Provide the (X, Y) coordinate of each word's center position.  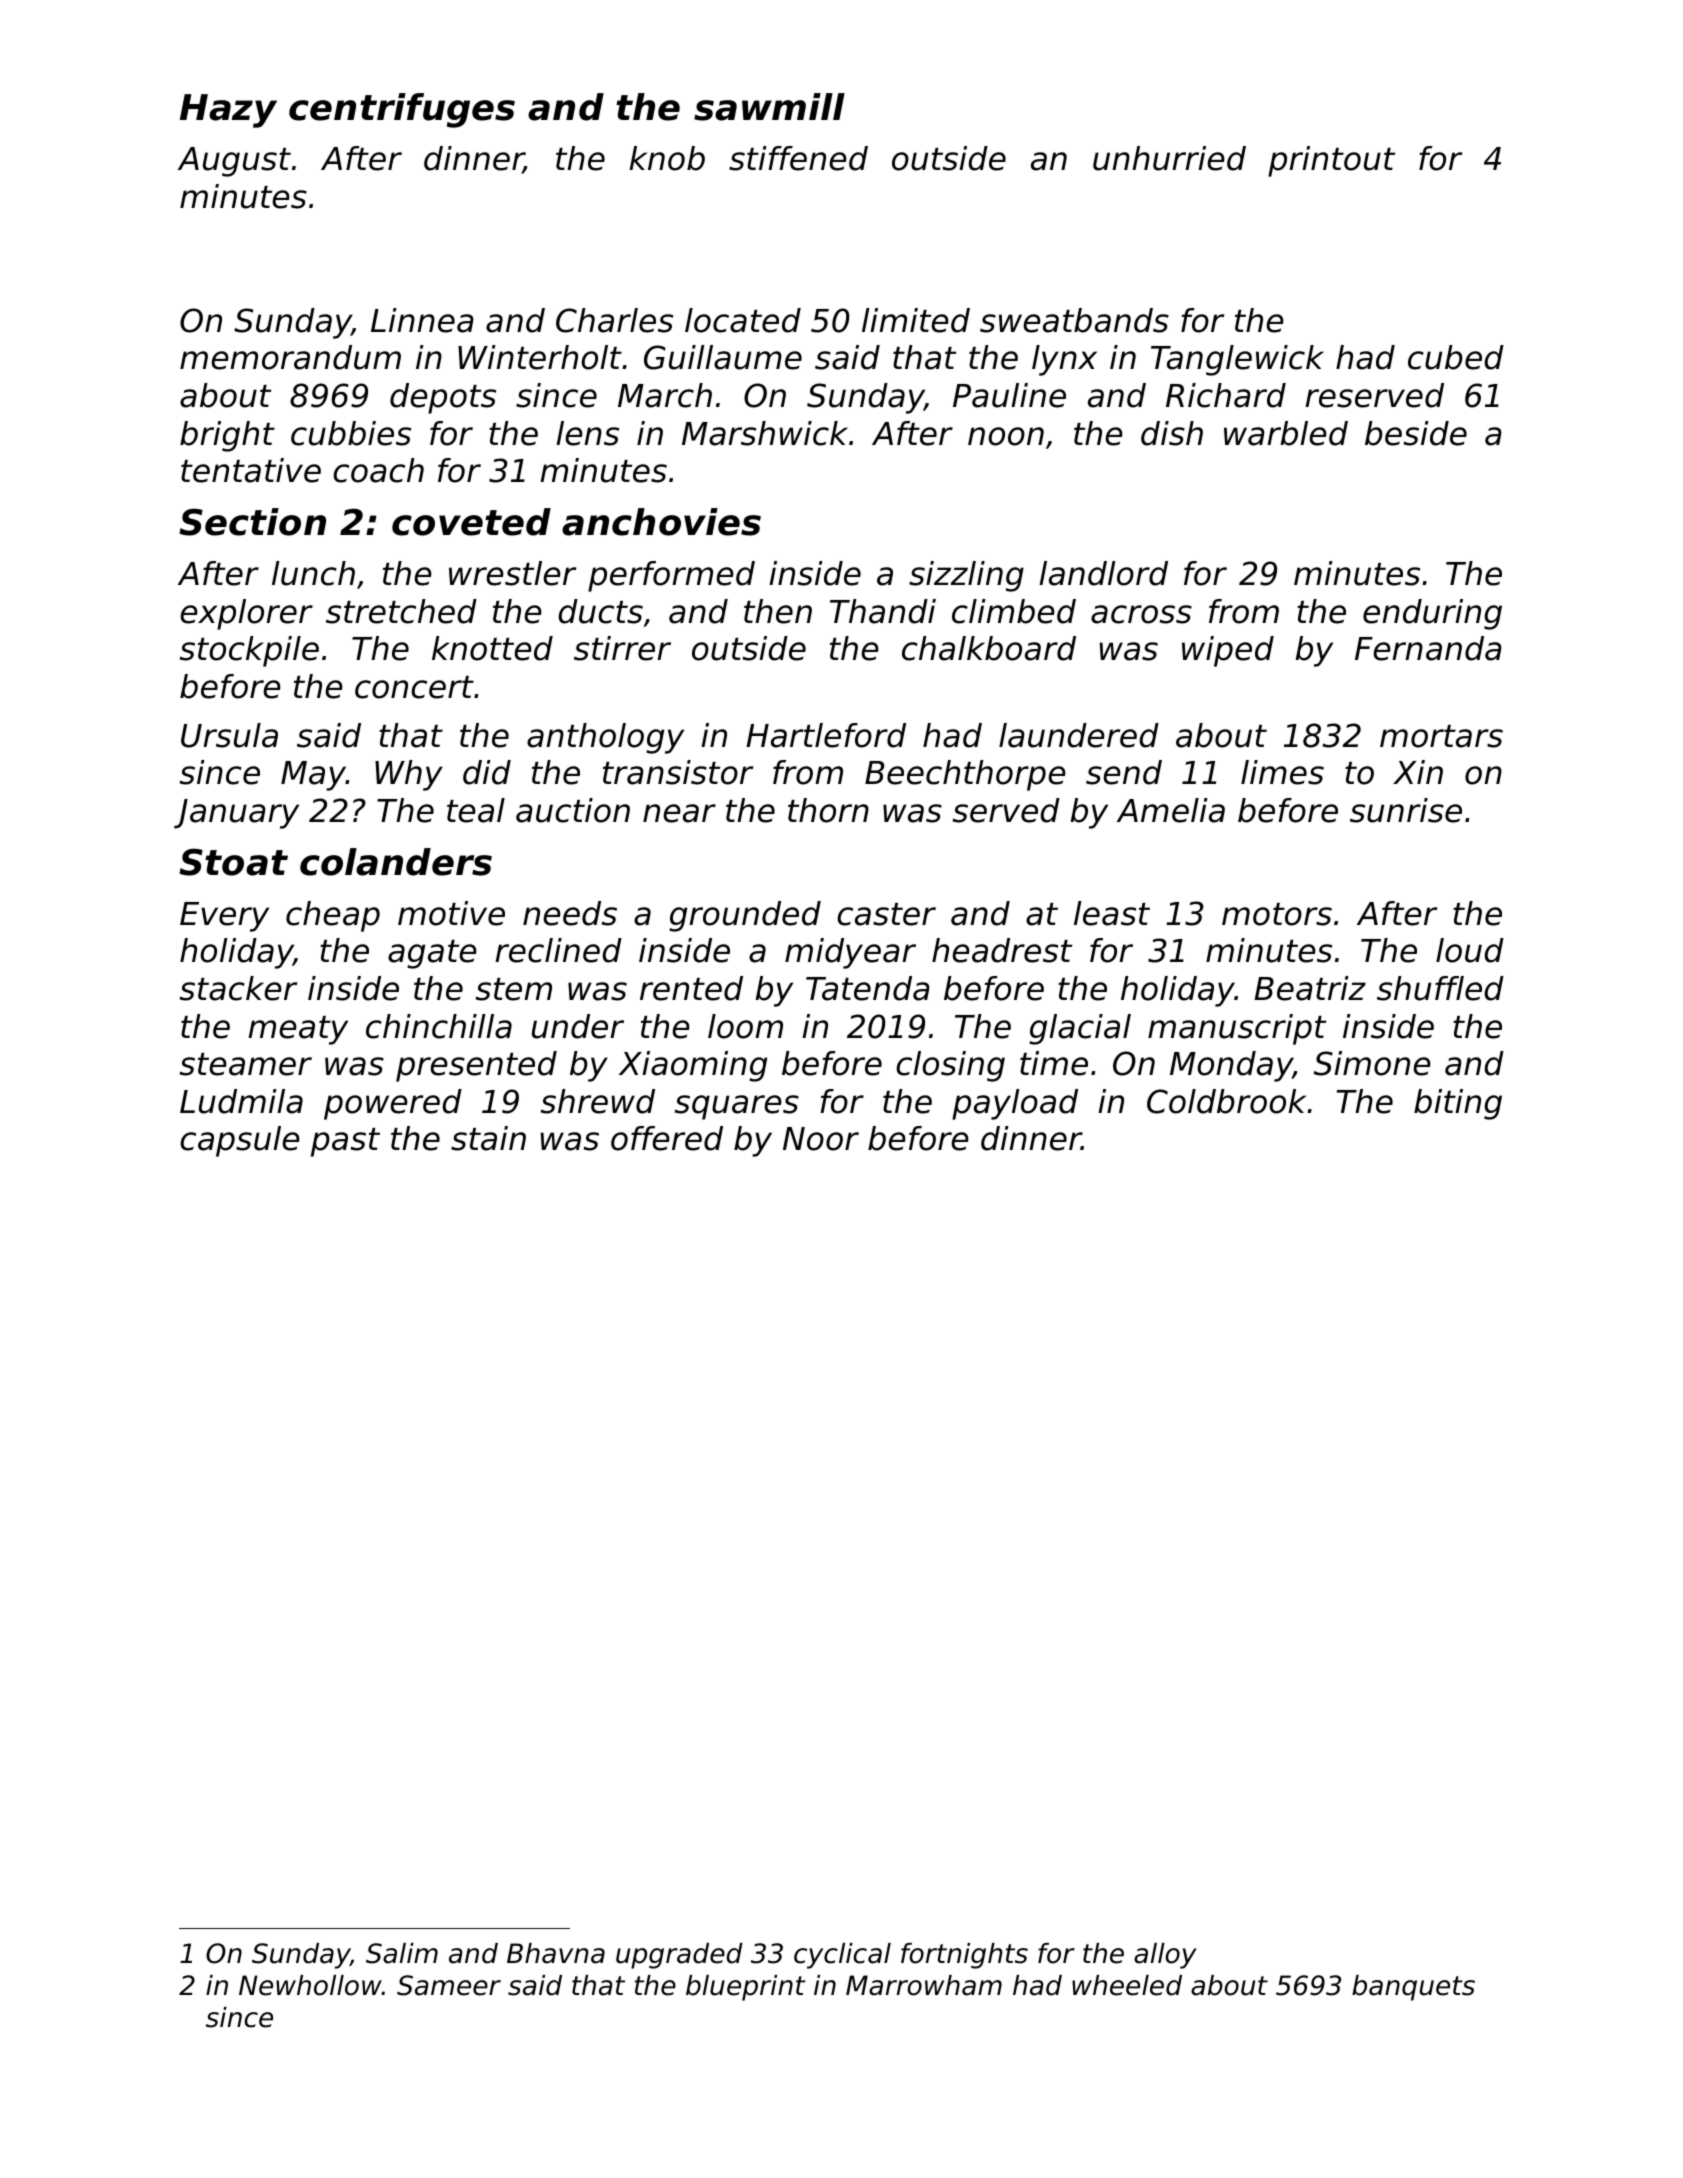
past (345, 1142)
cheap (333, 916)
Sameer (449, 1985)
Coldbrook (1226, 1101)
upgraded (679, 1956)
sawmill (769, 107)
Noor (821, 1139)
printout (1331, 161)
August (234, 162)
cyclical (842, 1956)
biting (1458, 1104)
